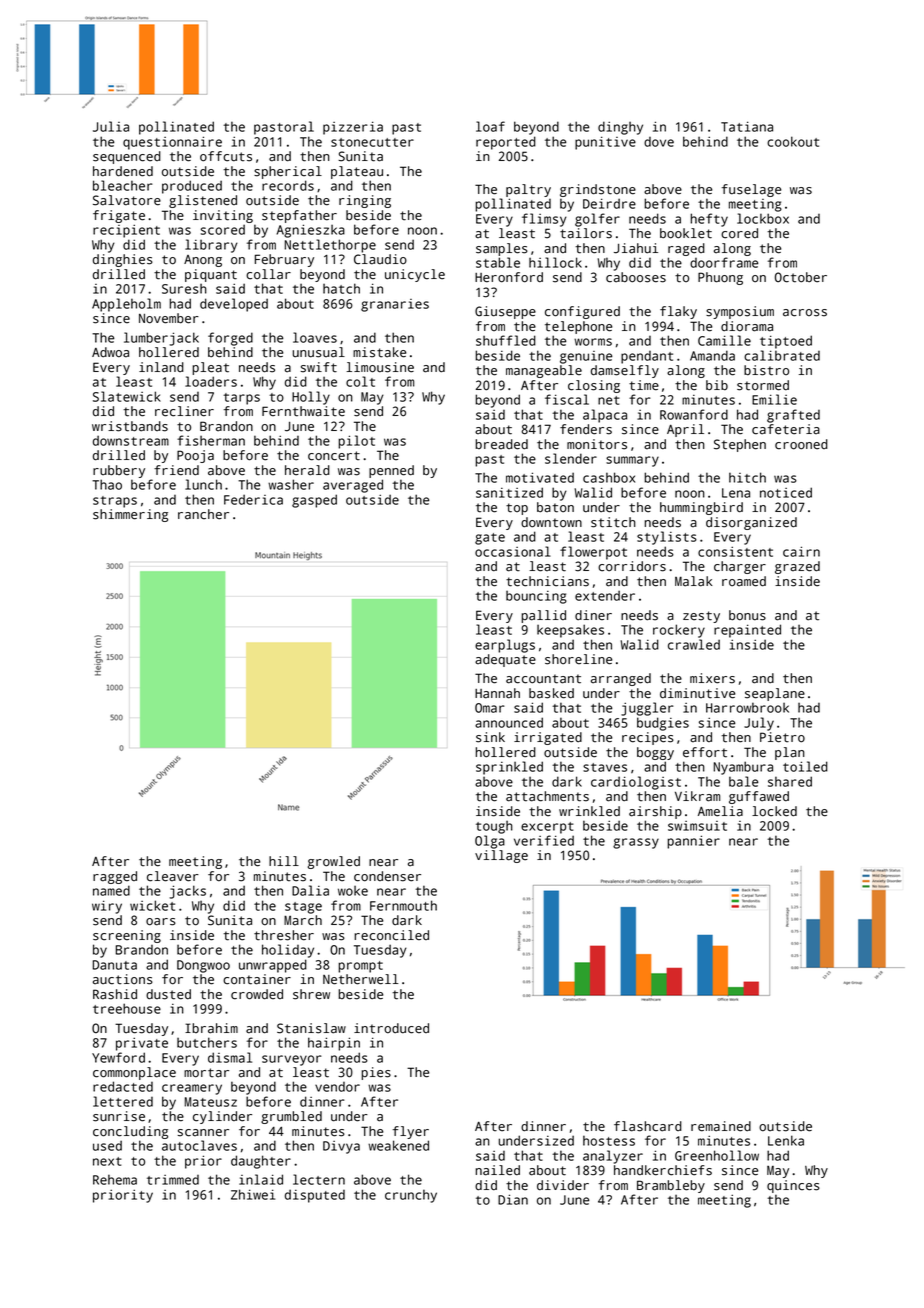  I want to click on flashcard, so click(648, 1126).
